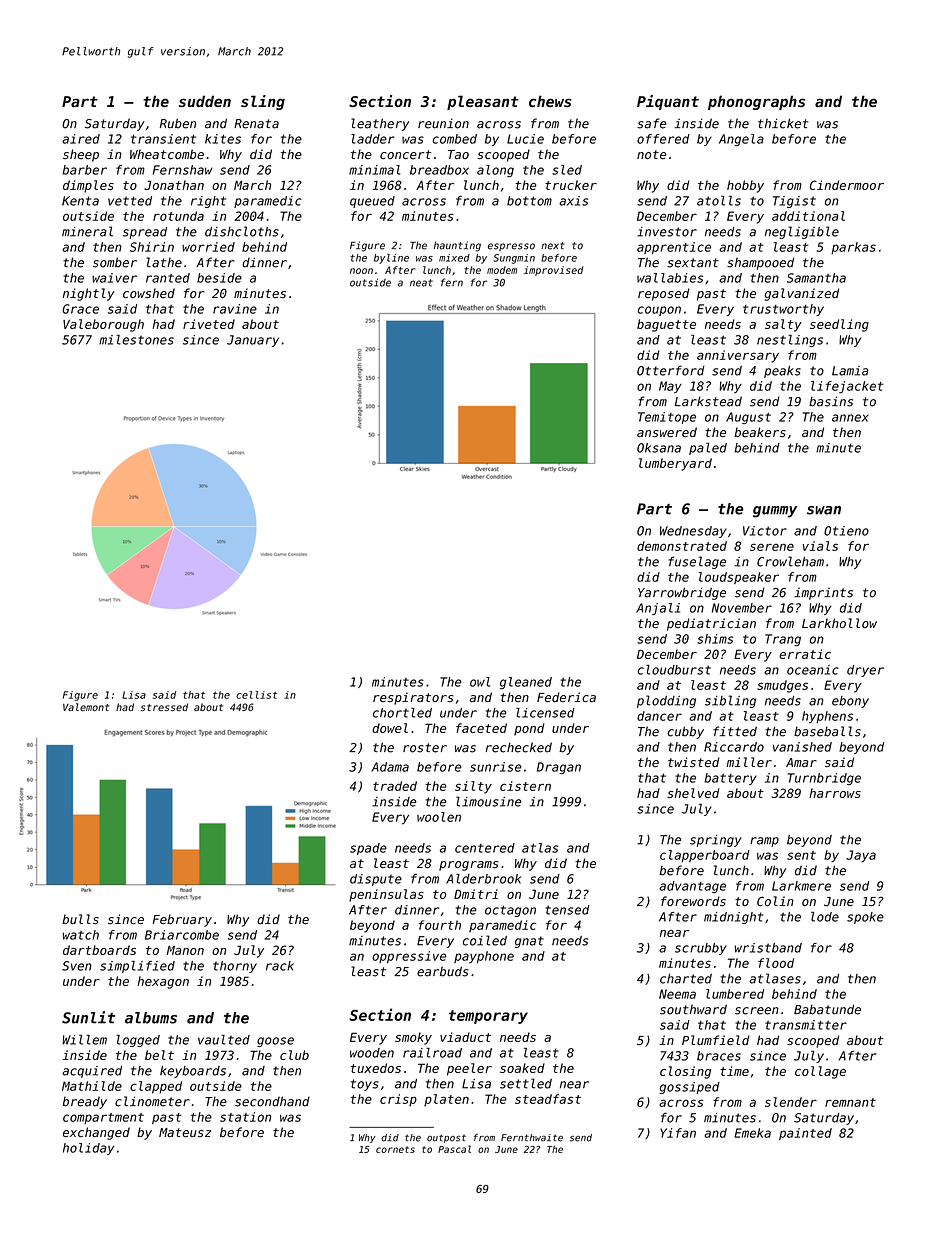 The image size is (952, 1233). Describe the element at coordinates (185, 1133) in the screenshot. I see `Mateusz` at that location.
